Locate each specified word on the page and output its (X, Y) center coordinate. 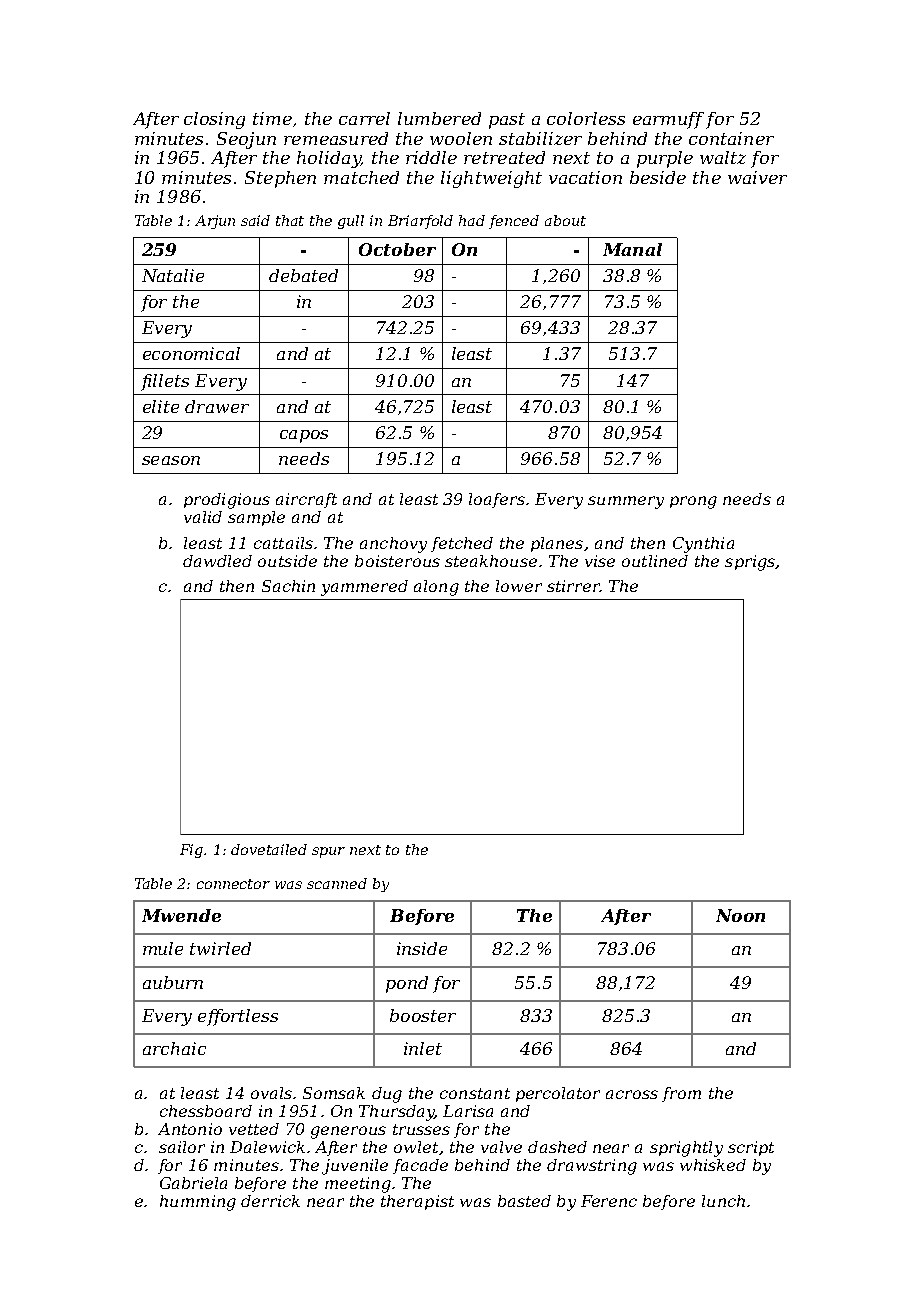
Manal (632, 249)
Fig (192, 851)
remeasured (336, 138)
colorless (586, 118)
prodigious (227, 501)
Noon (740, 915)
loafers (497, 500)
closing (214, 120)
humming (198, 1203)
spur (328, 852)
